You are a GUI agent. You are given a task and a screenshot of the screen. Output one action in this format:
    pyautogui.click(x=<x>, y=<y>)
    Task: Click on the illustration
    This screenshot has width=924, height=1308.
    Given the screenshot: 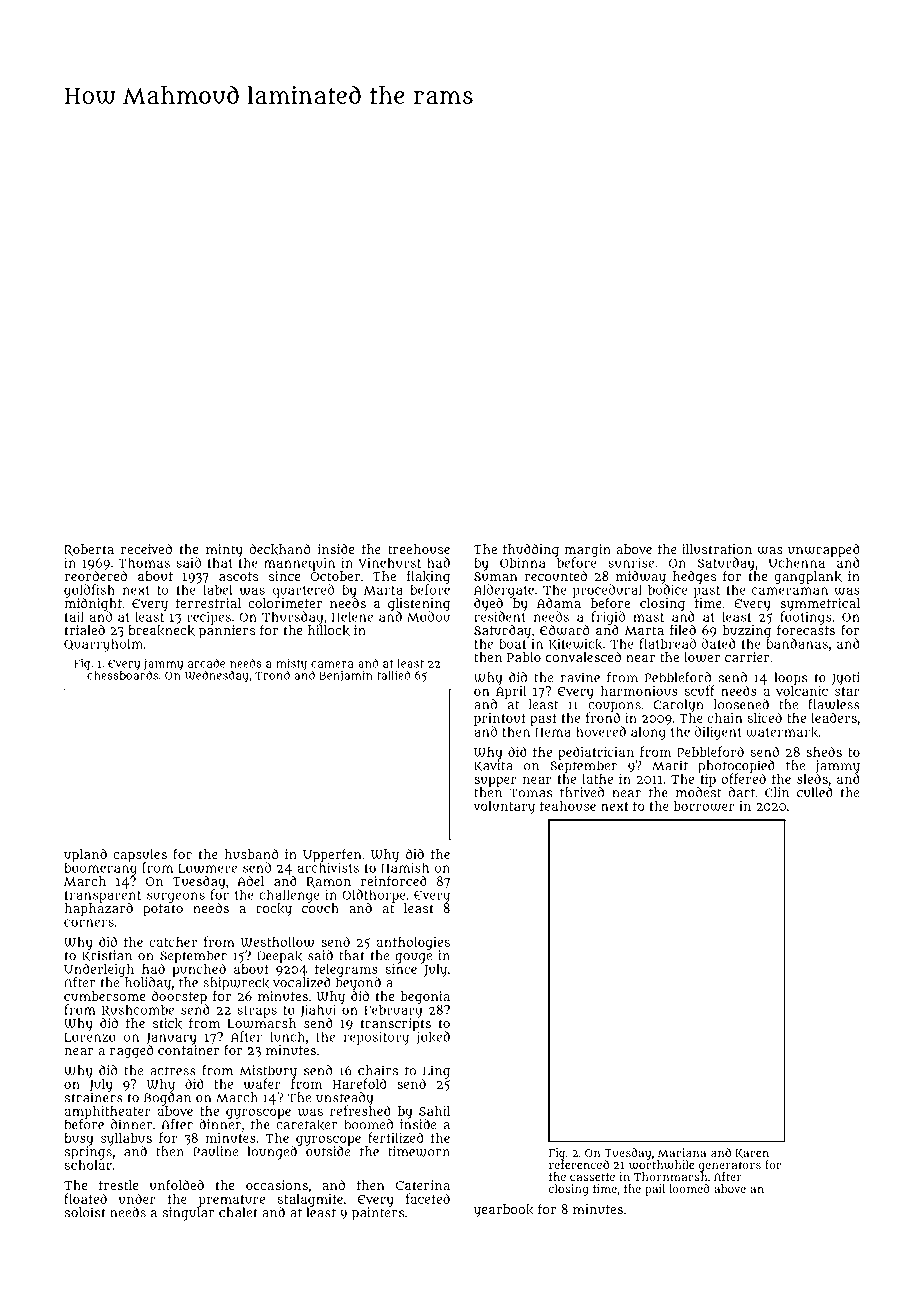 What is the action you would take?
    pyautogui.click(x=717, y=549)
